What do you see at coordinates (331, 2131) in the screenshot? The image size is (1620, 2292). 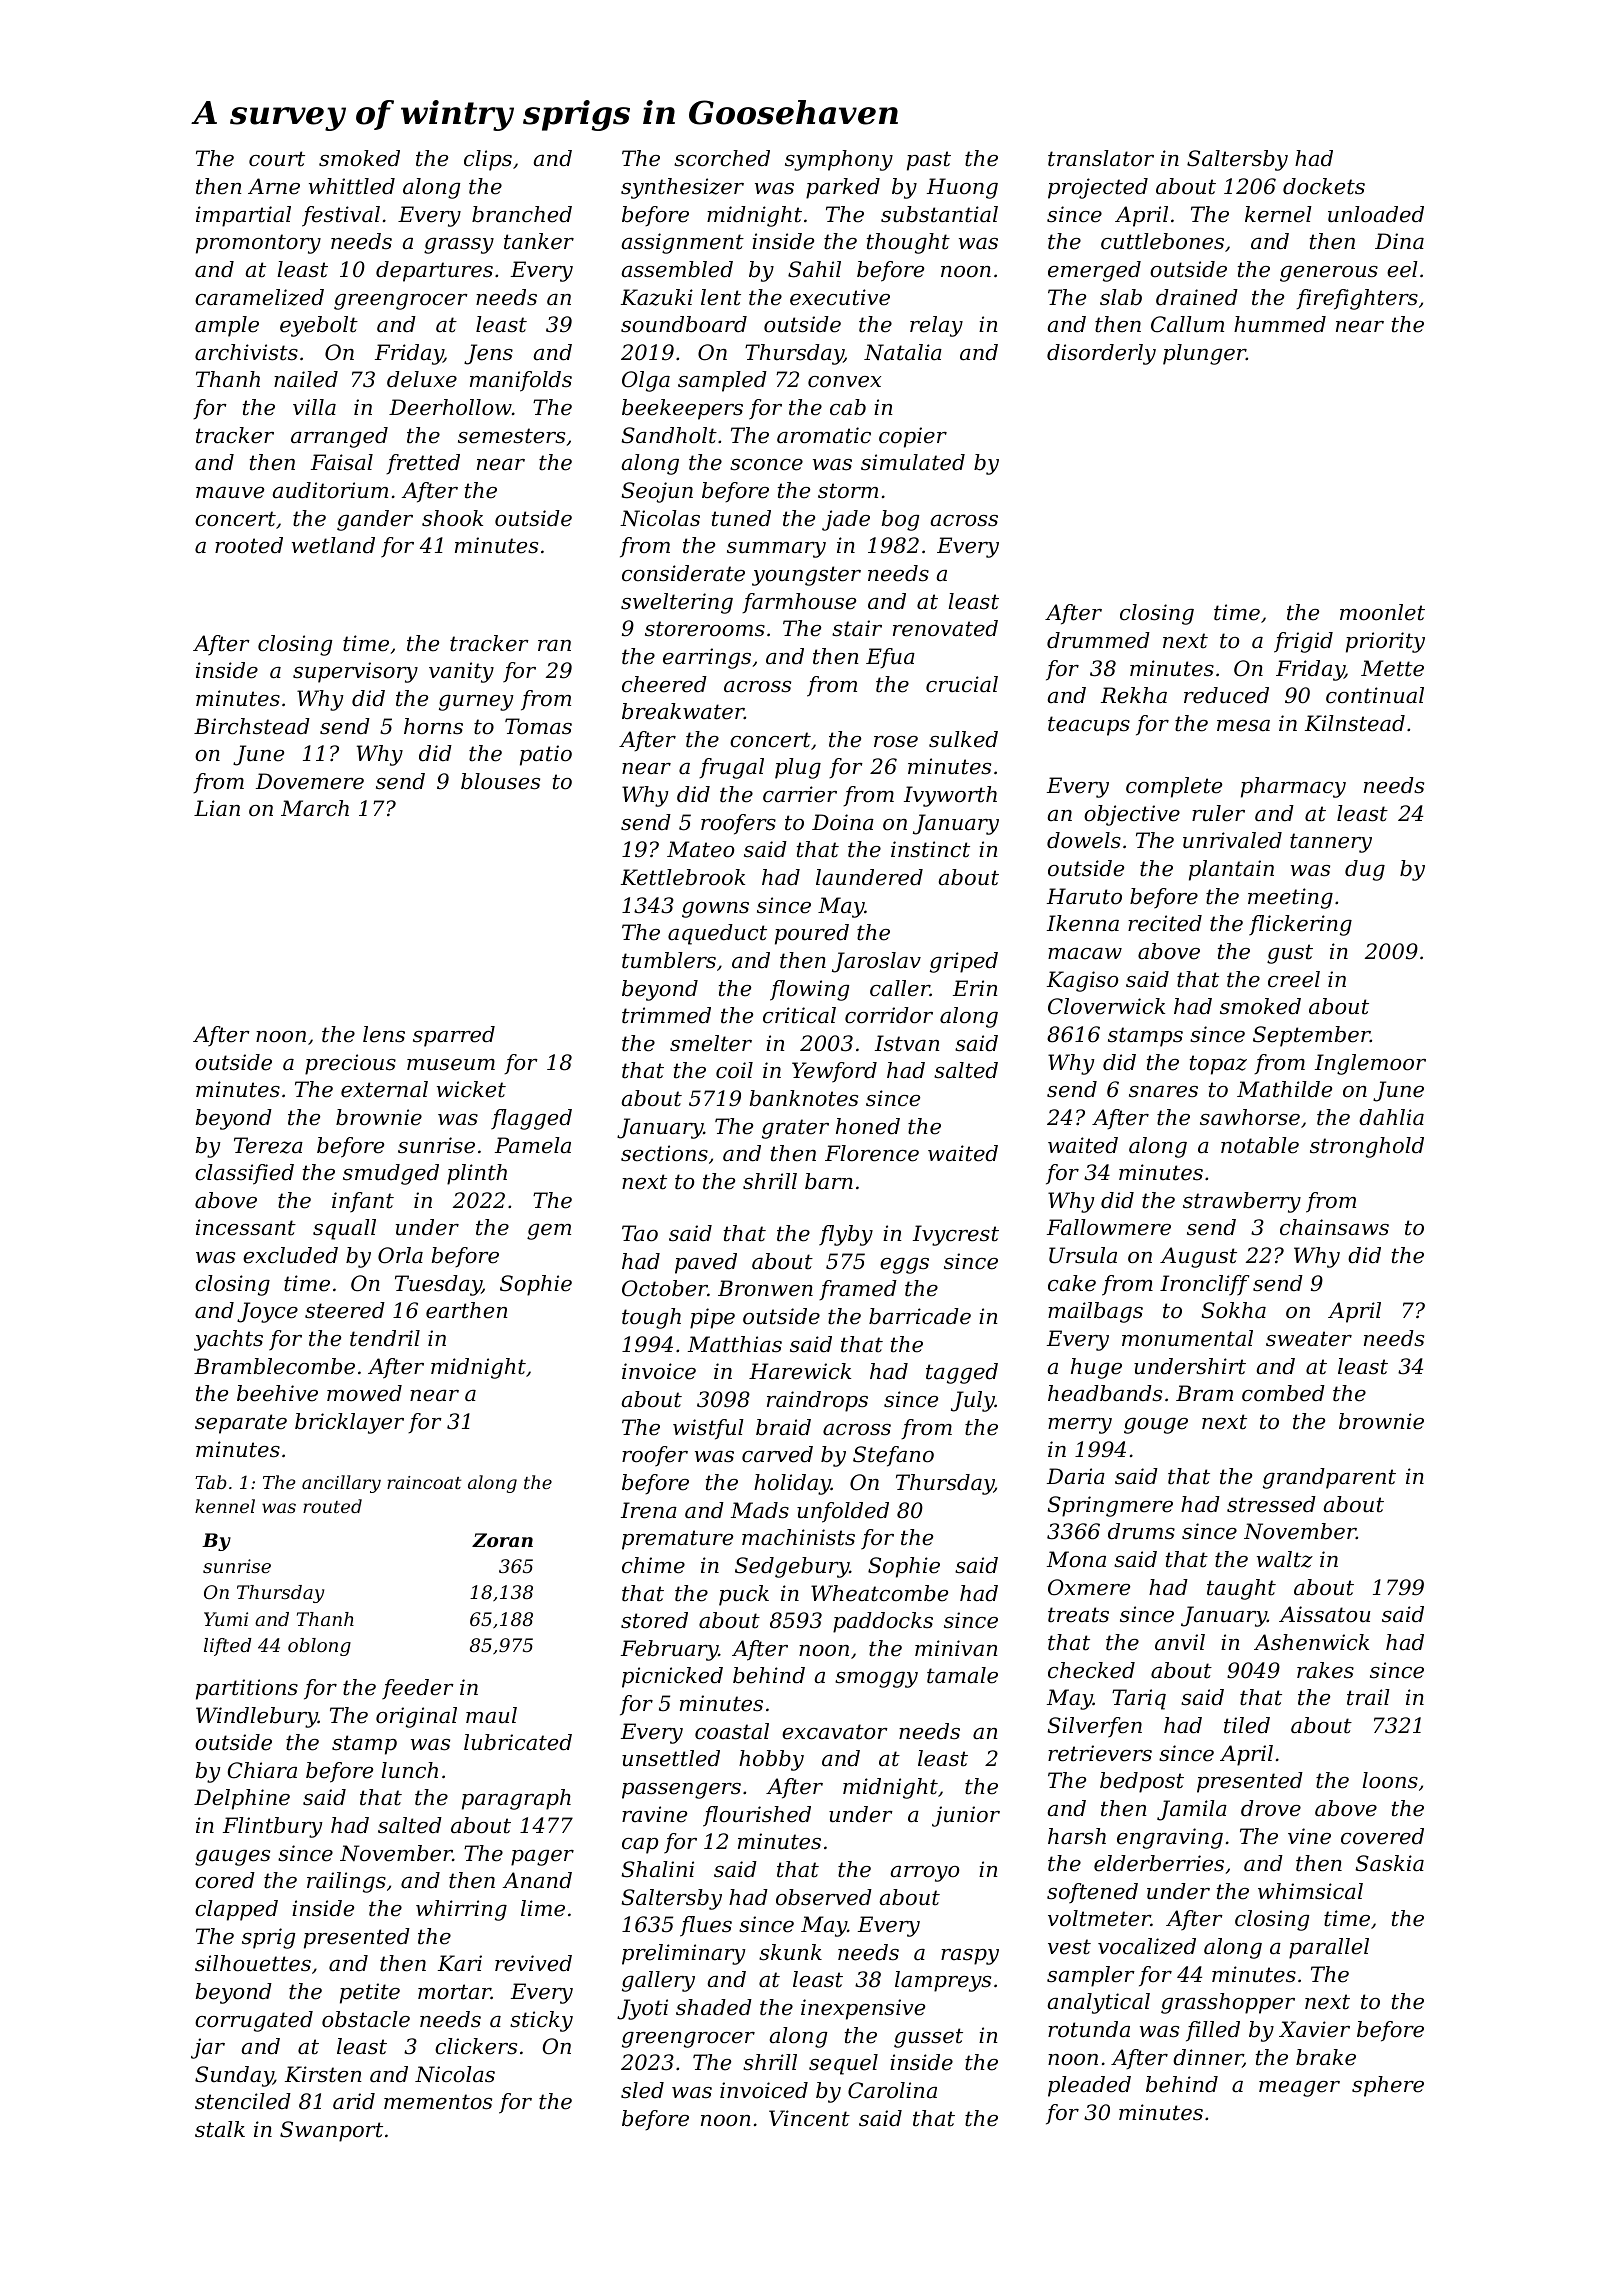 I see `Swanport` at bounding box center [331, 2131].
